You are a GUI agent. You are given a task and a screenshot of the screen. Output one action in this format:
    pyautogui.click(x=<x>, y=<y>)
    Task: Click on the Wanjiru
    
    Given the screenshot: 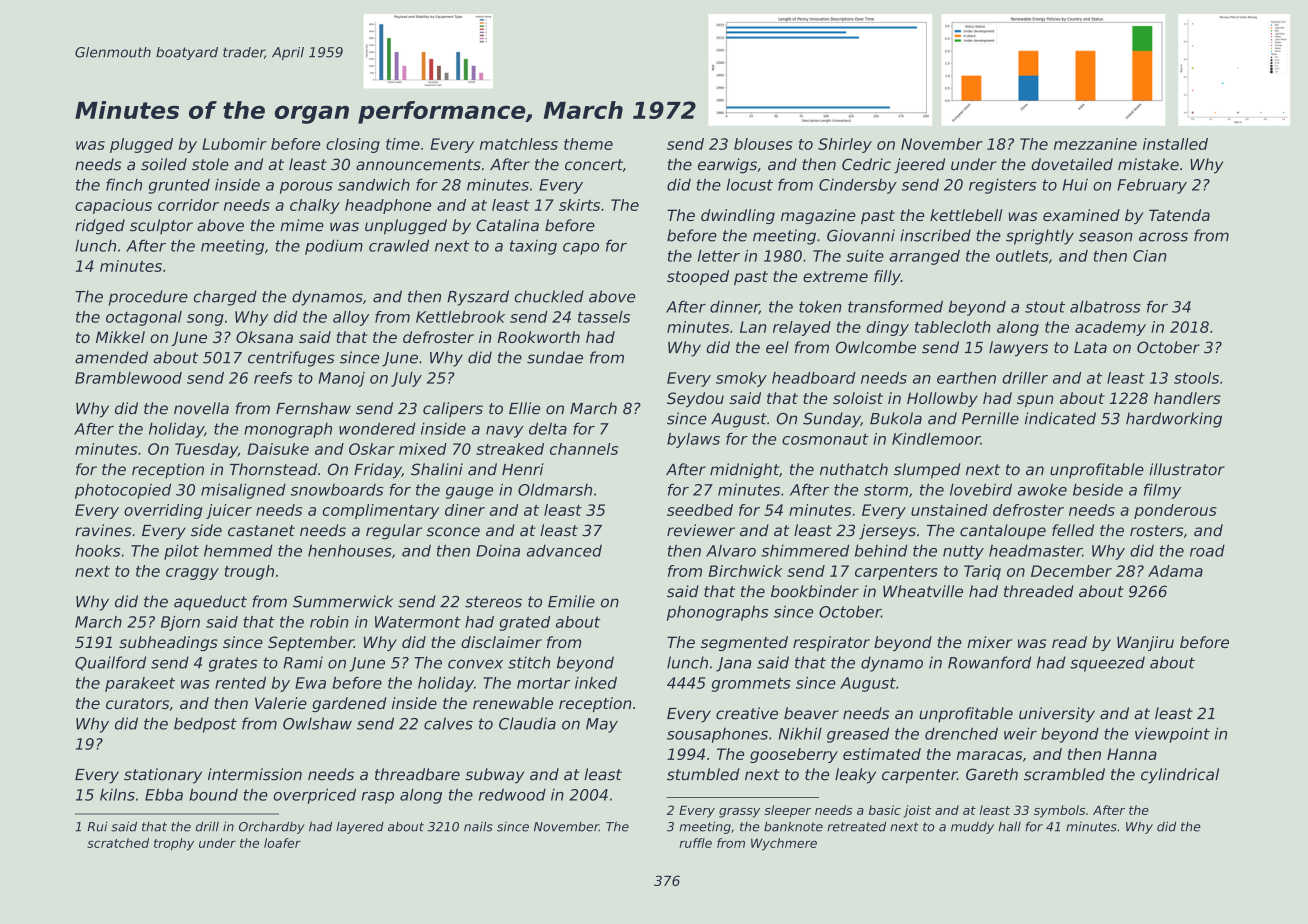 What is the action you would take?
    pyautogui.click(x=1145, y=643)
